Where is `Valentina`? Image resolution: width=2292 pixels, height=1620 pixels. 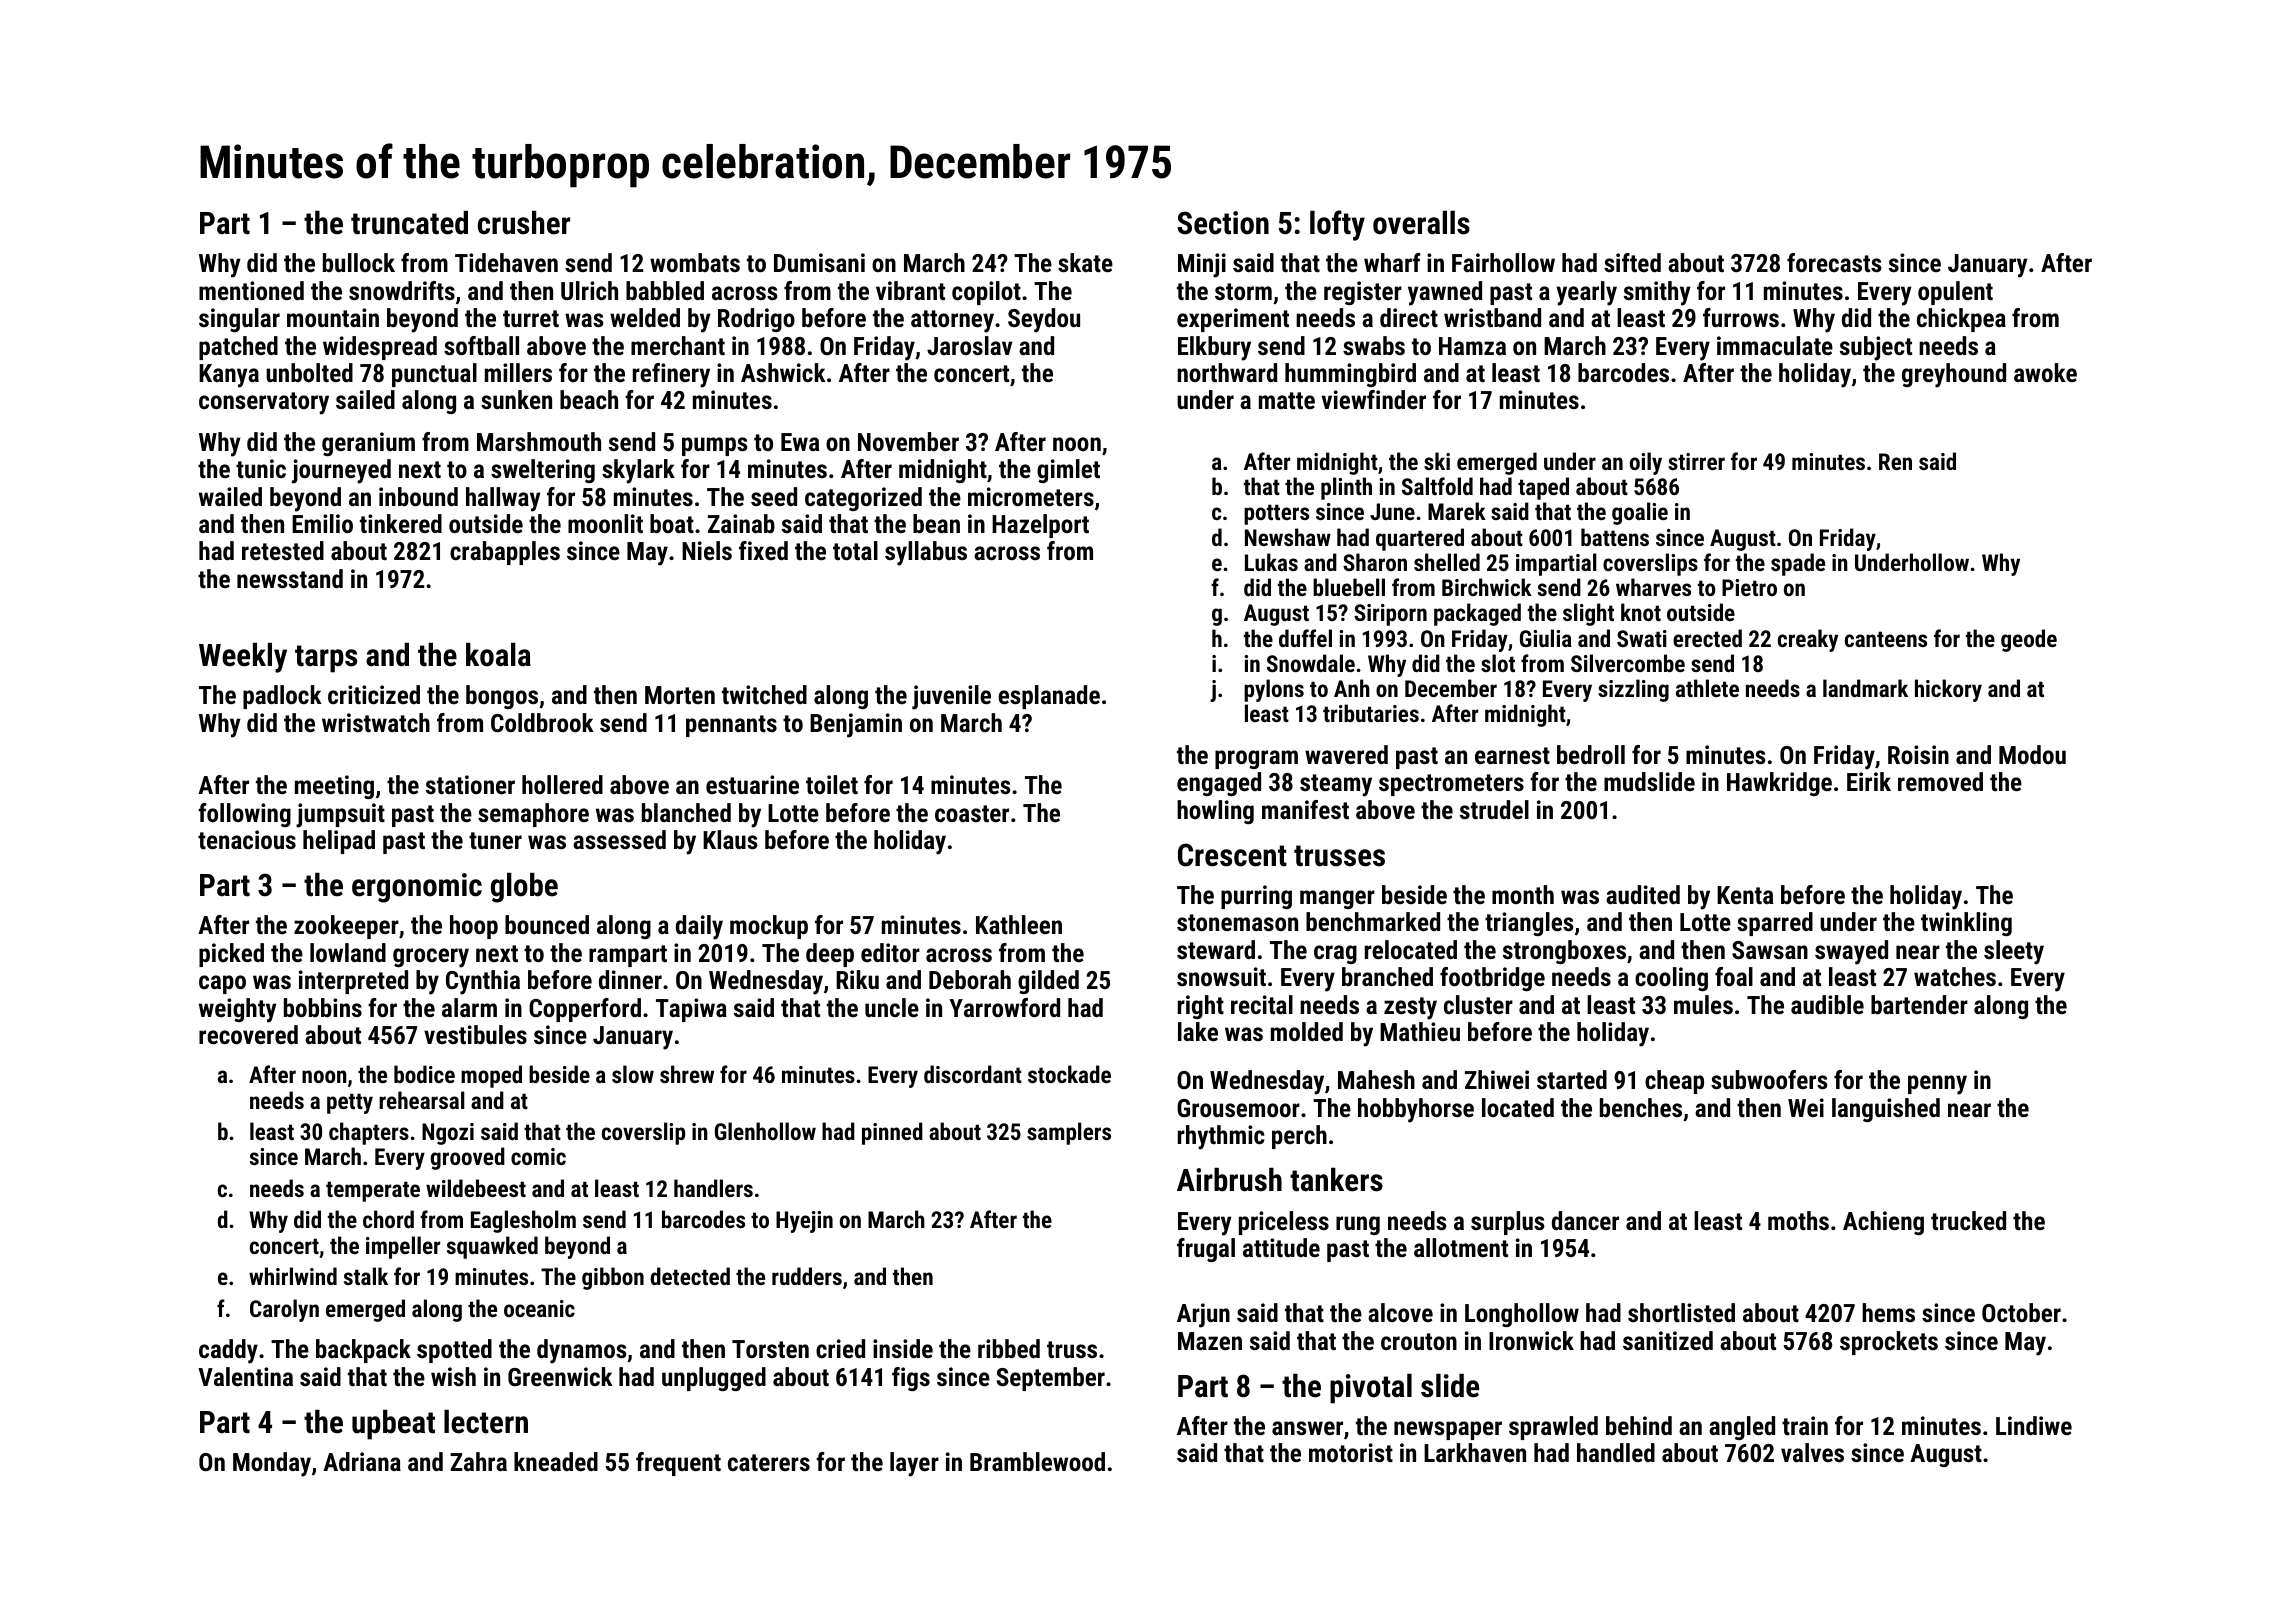 Valentina is located at coordinates (245, 1376).
